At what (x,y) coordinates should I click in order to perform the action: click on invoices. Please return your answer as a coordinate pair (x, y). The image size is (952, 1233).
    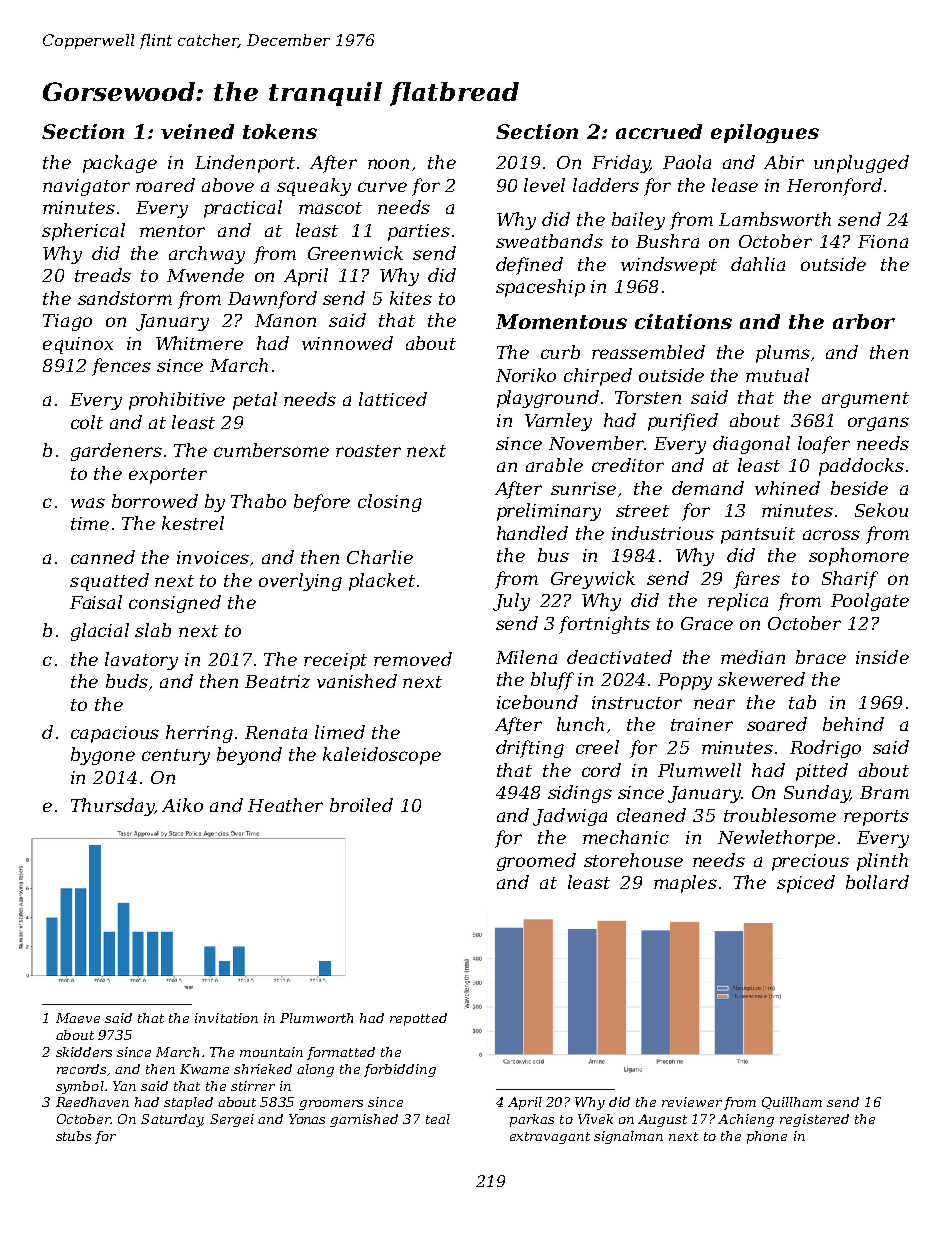
    Looking at the image, I should click on (213, 557).
